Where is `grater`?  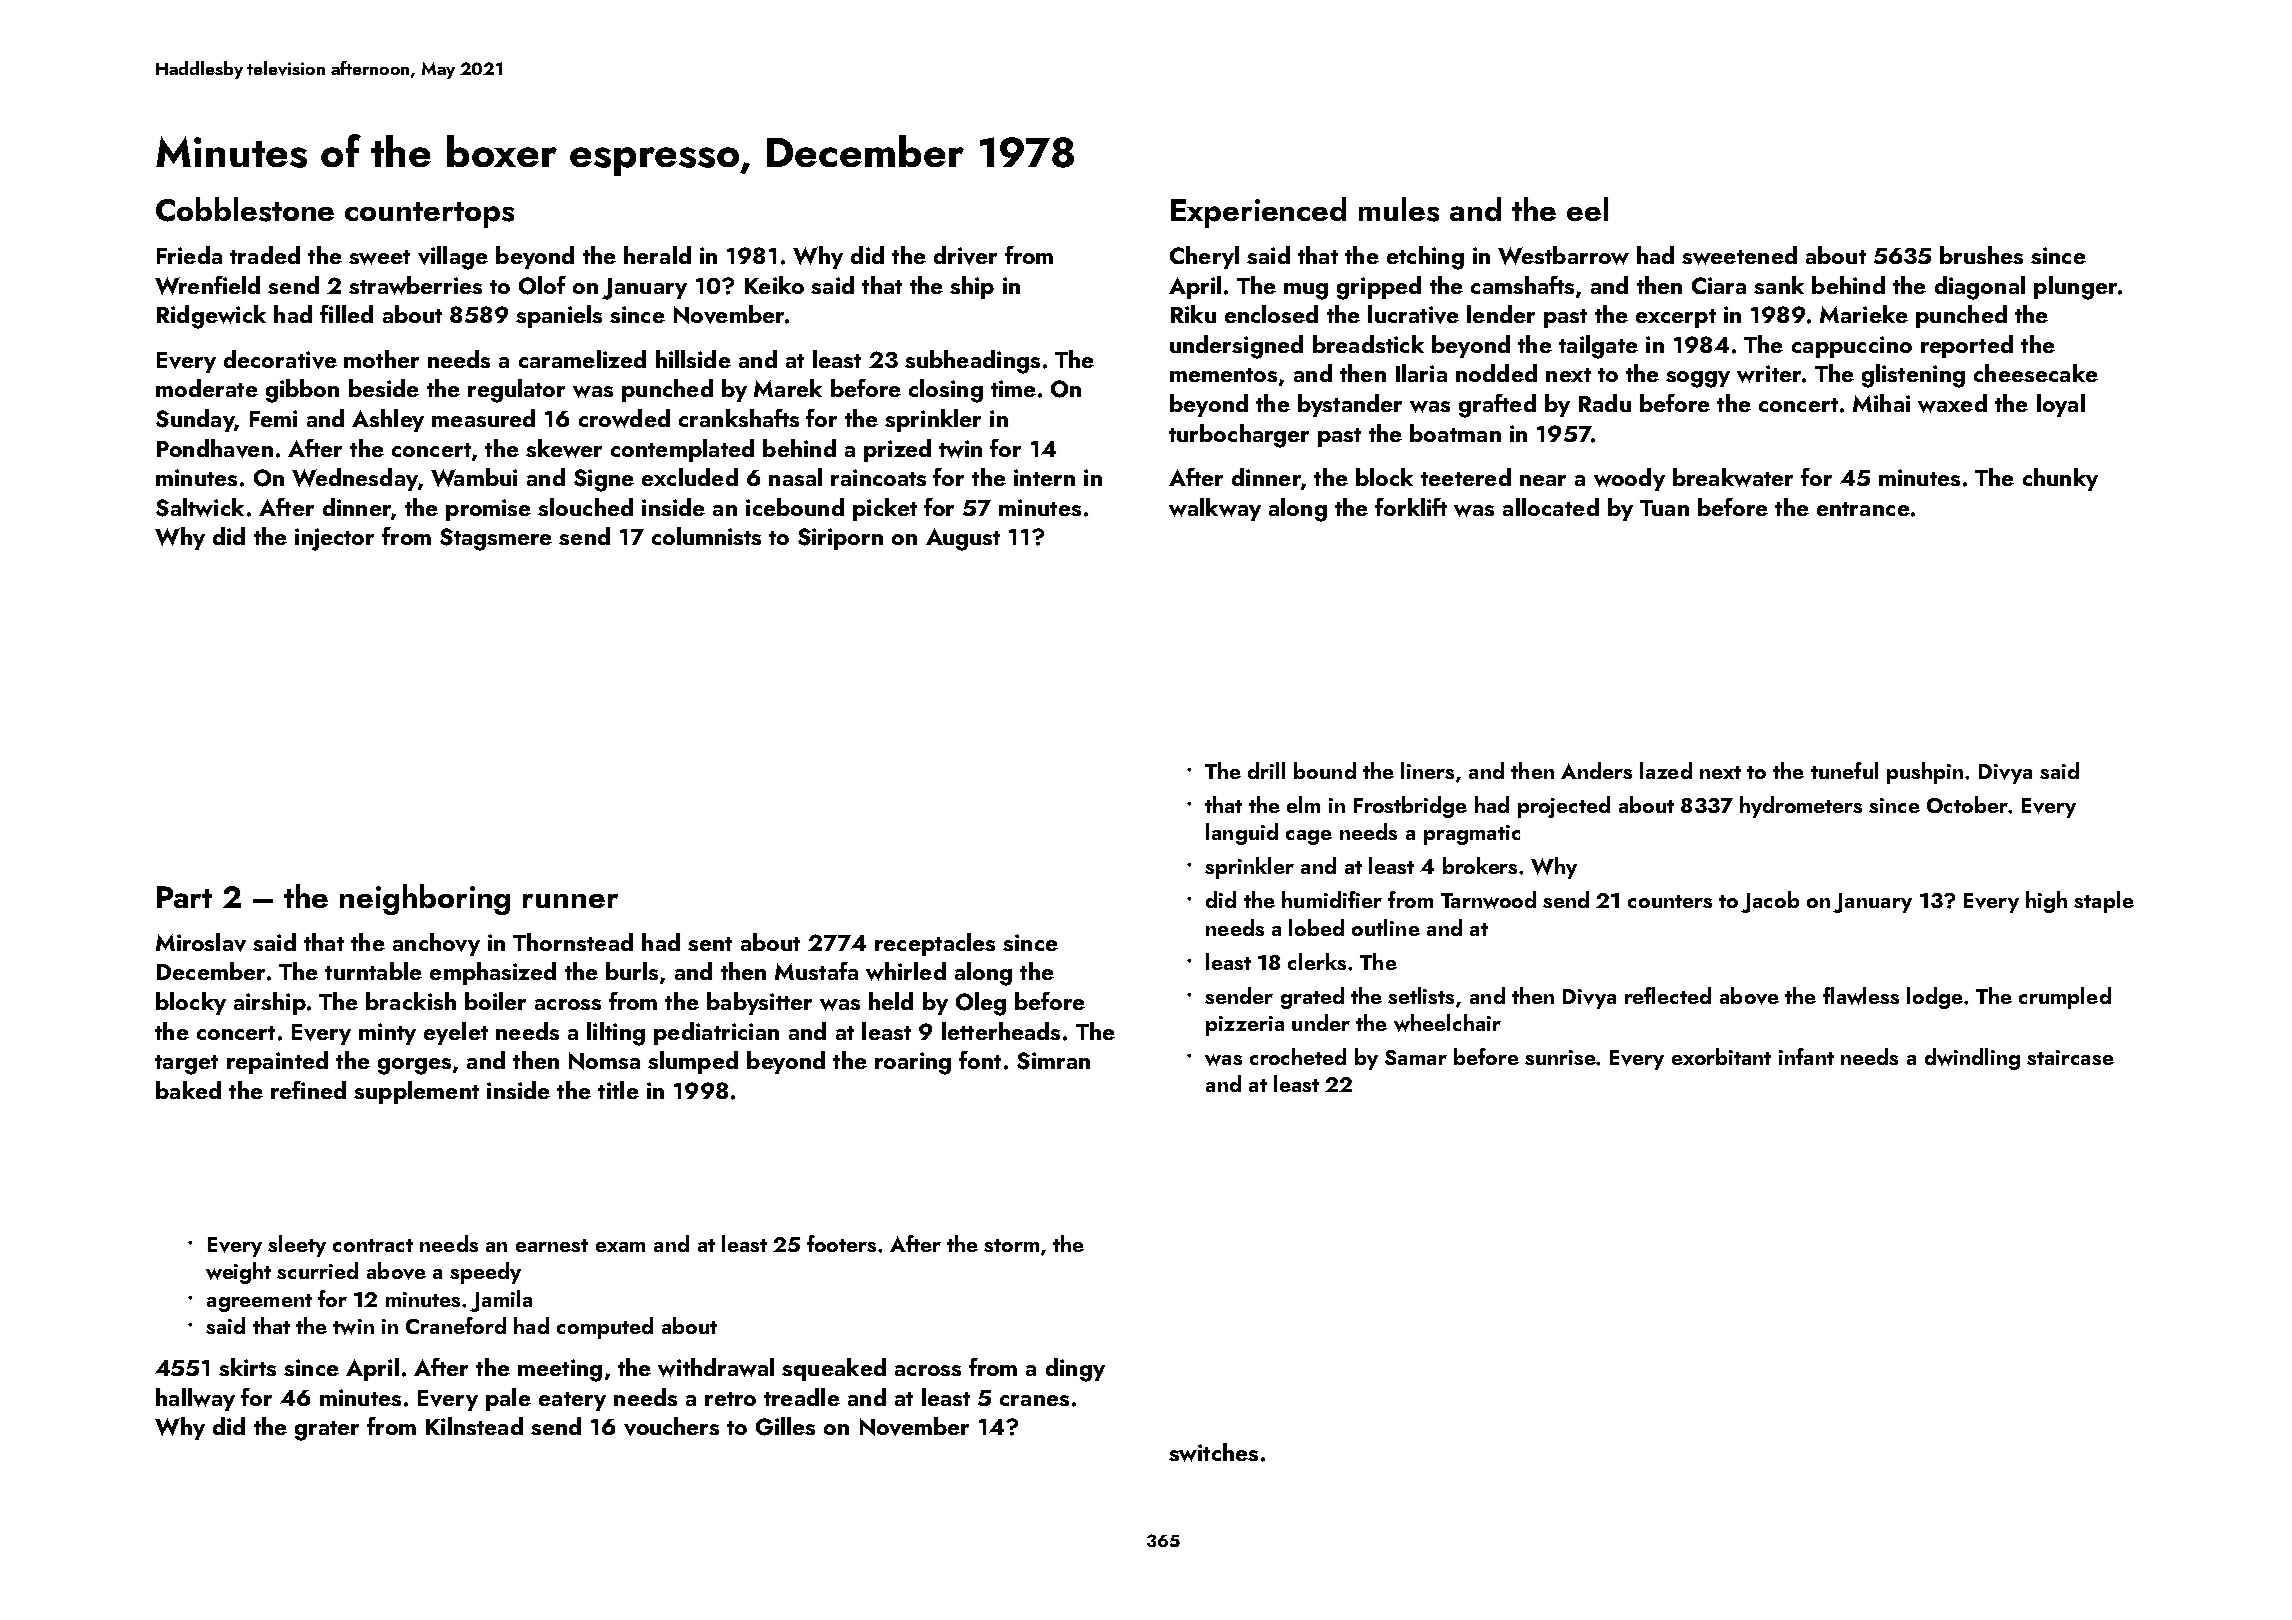 grater is located at coordinates (327, 1431).
